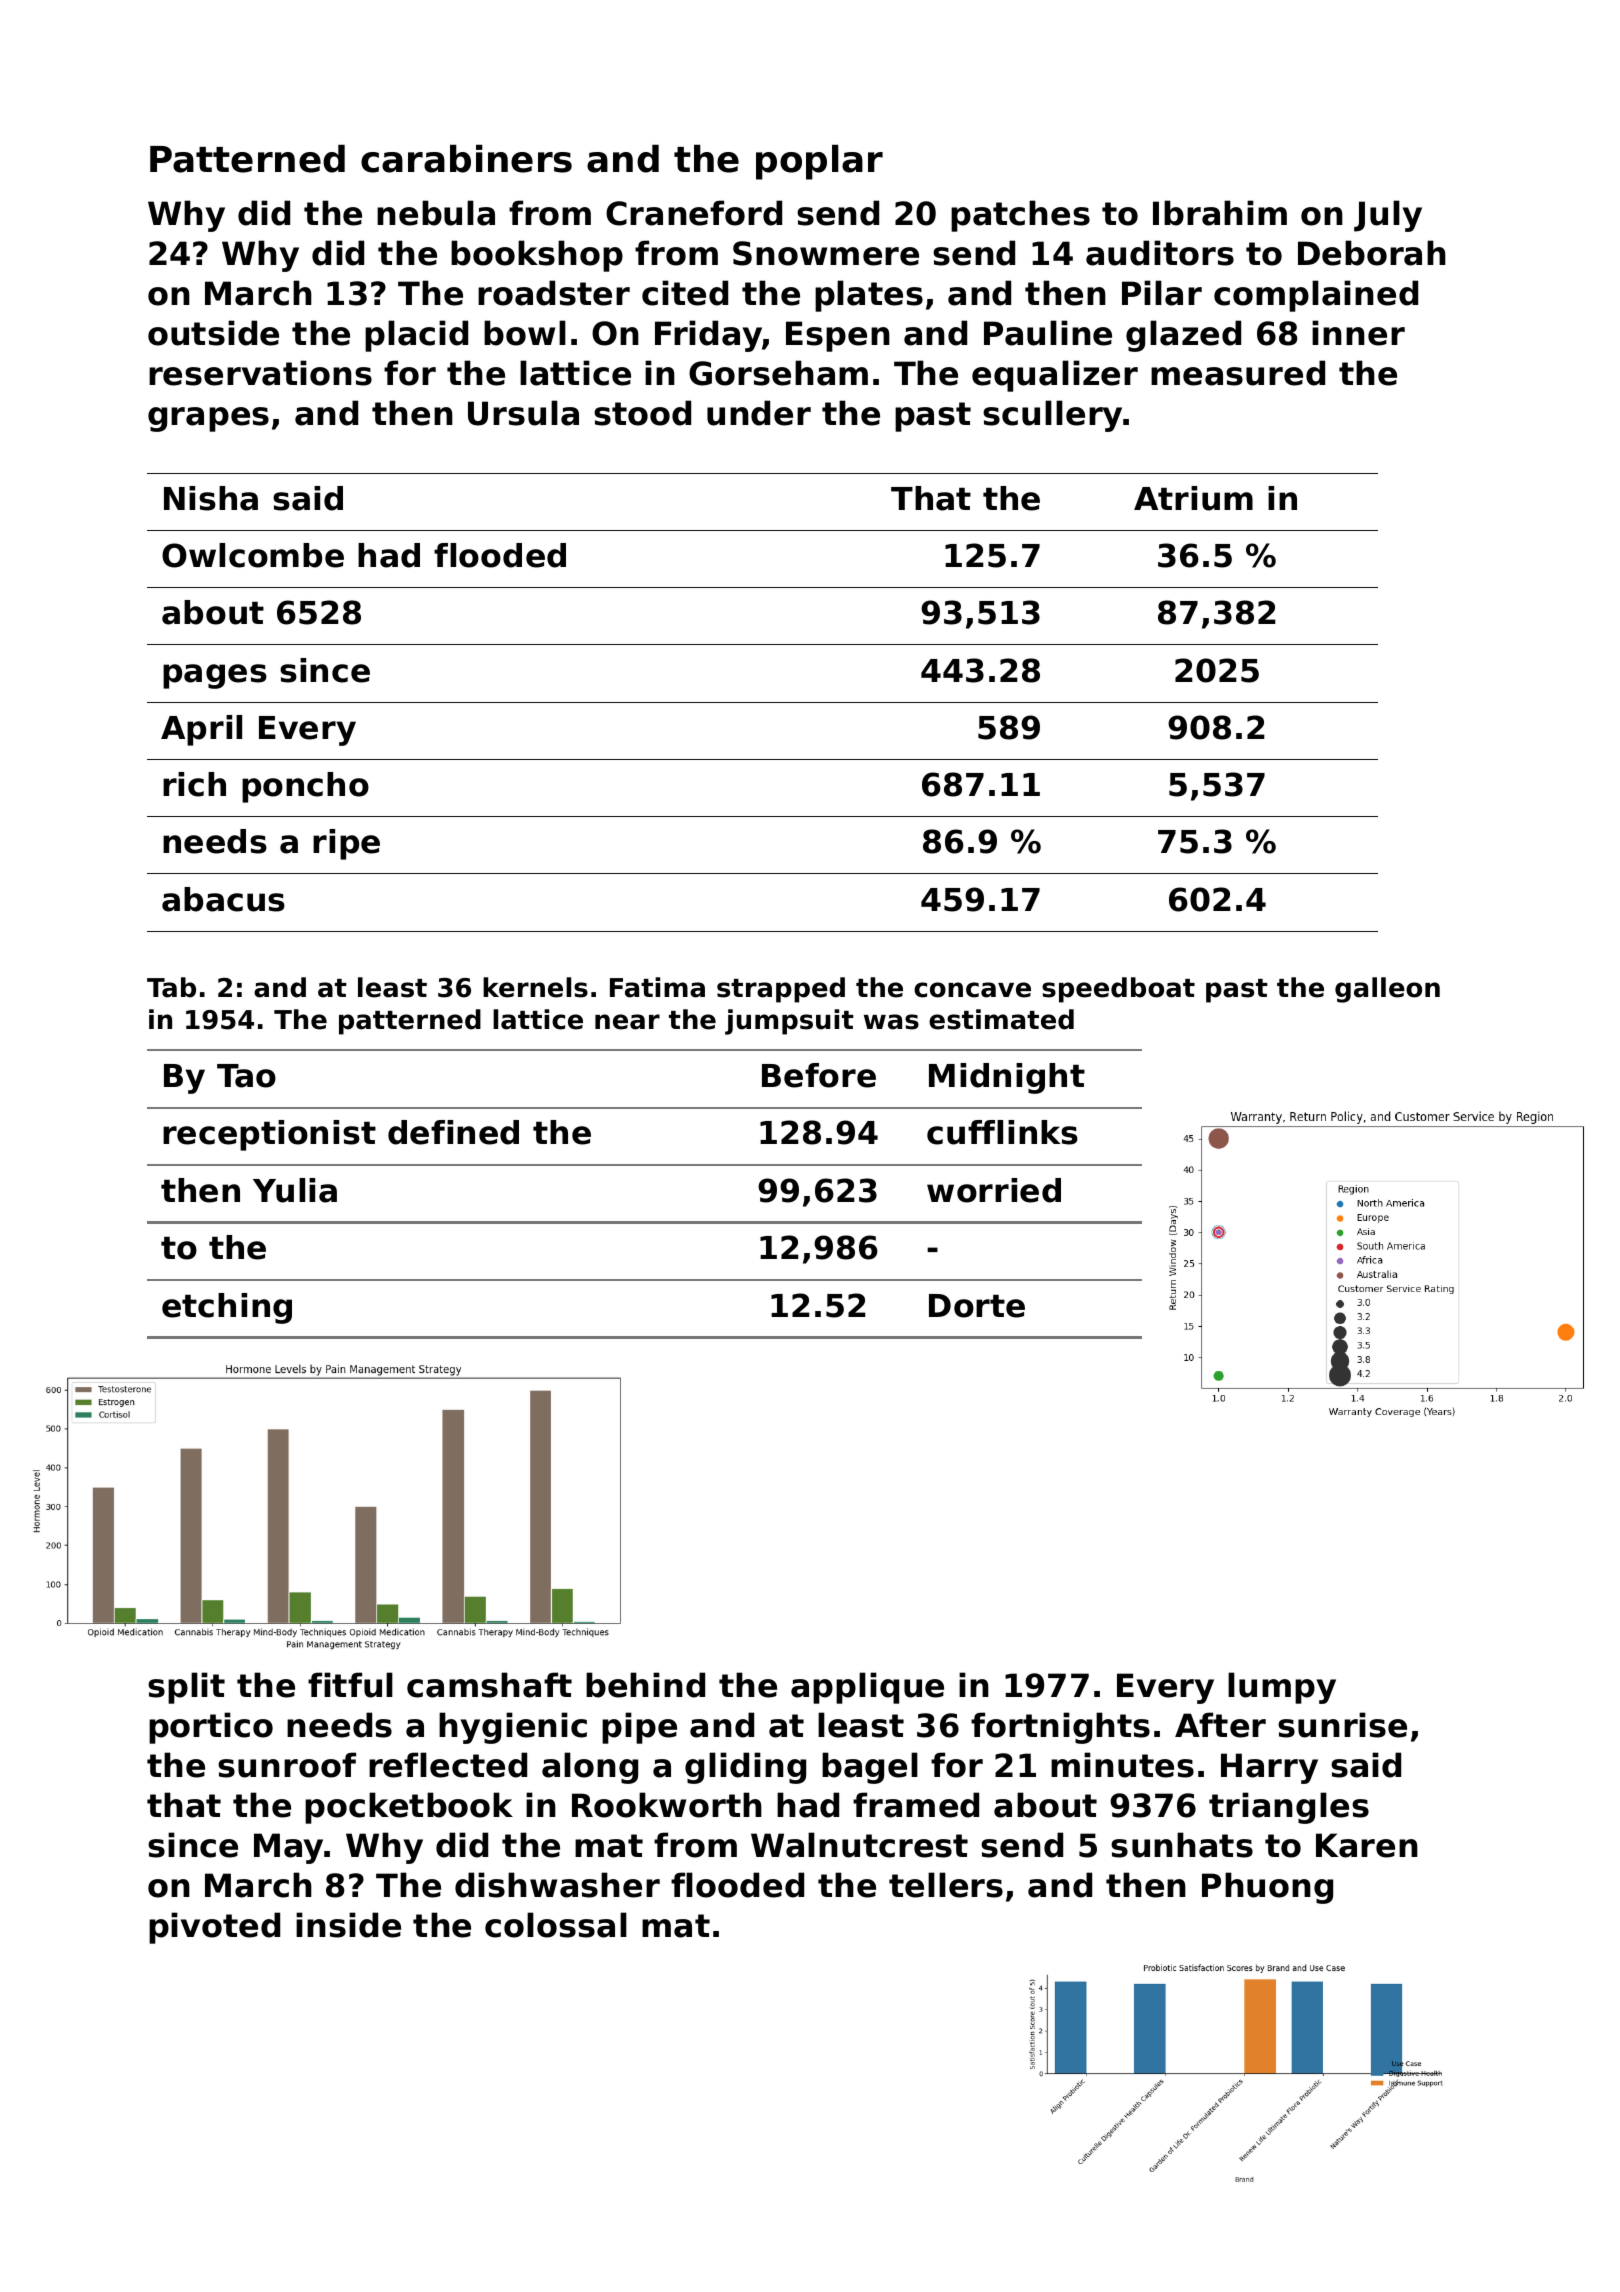 This screenshot has width=1620, height=2292. What do you see at coordinates (1118, 990) in the screenshot?
I see `speedboat` at bounding box center [1118, 990].
